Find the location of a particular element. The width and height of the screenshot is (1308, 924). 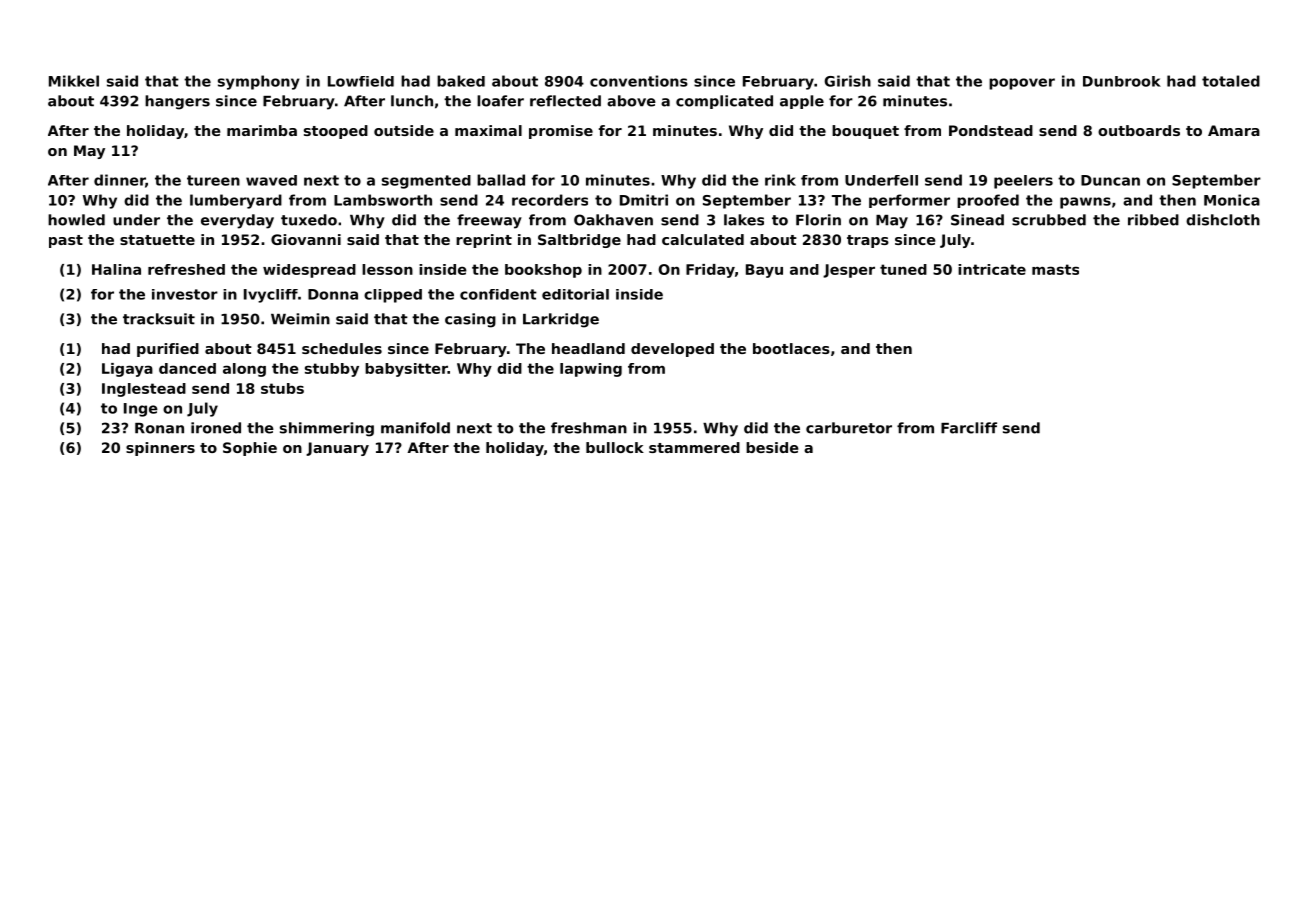

Halina is located at coordinates (116, 269).
